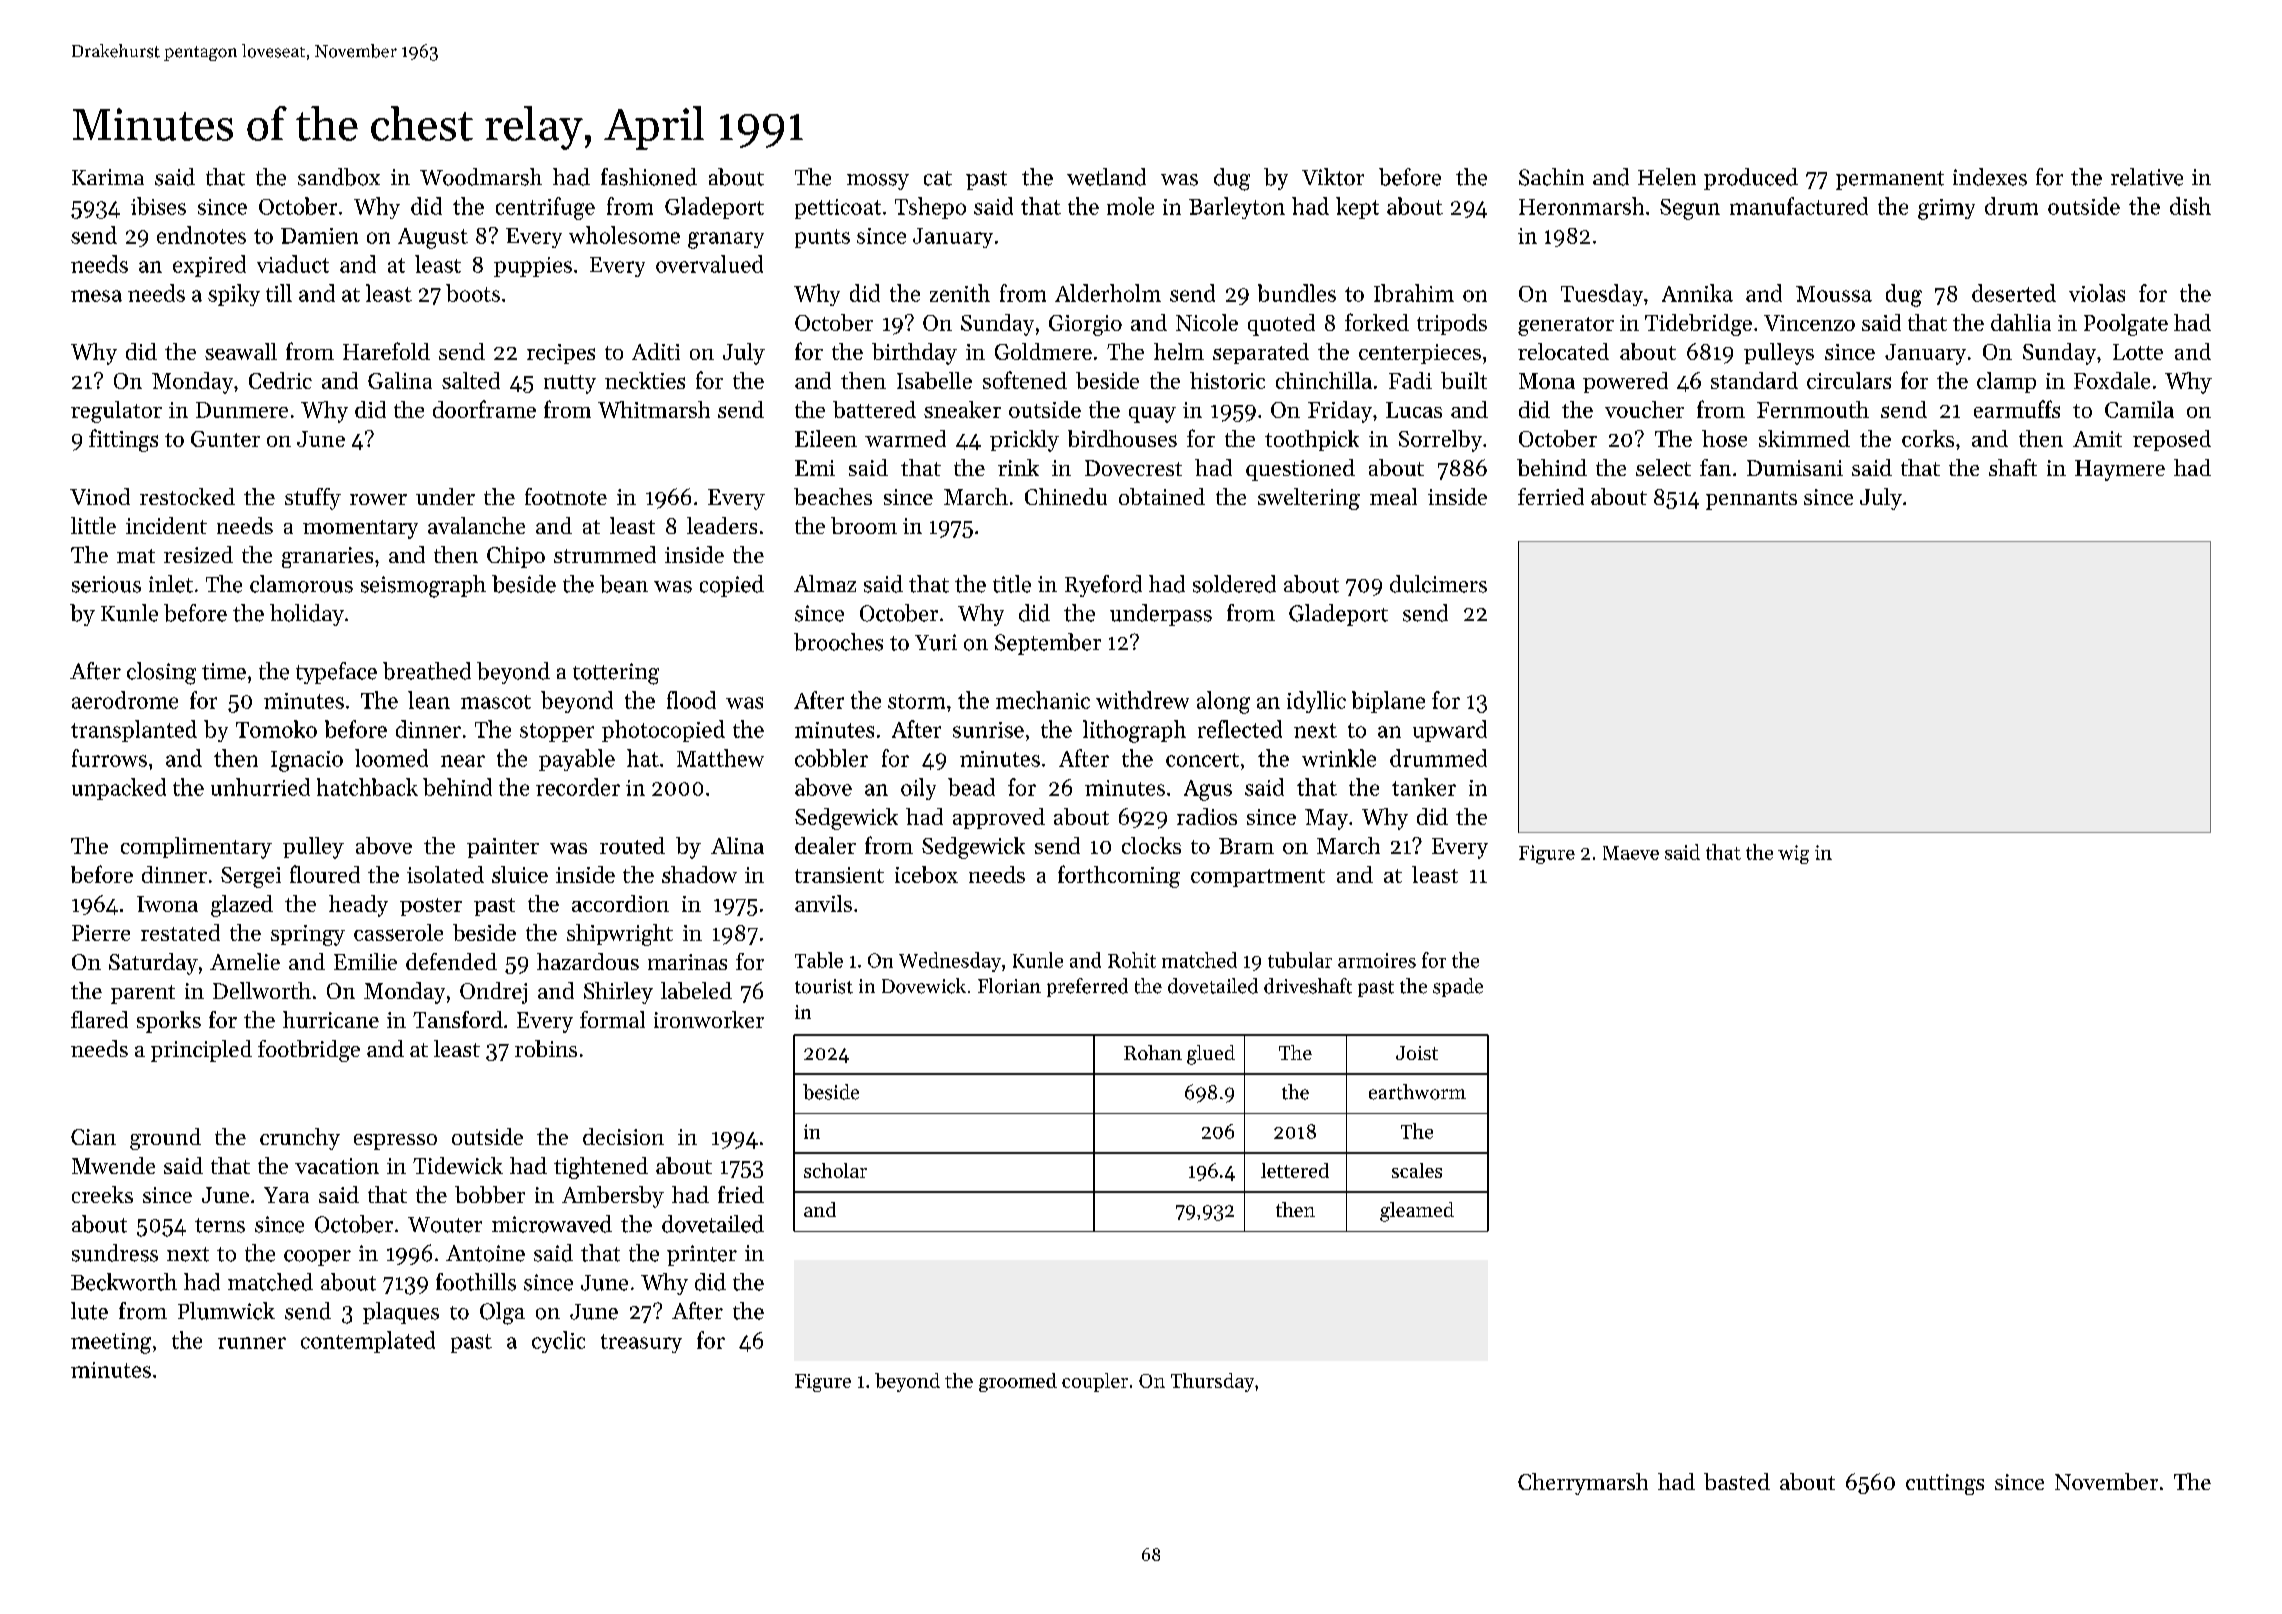  I want to click on Cherrymarsh, so click(1583, 1484).
